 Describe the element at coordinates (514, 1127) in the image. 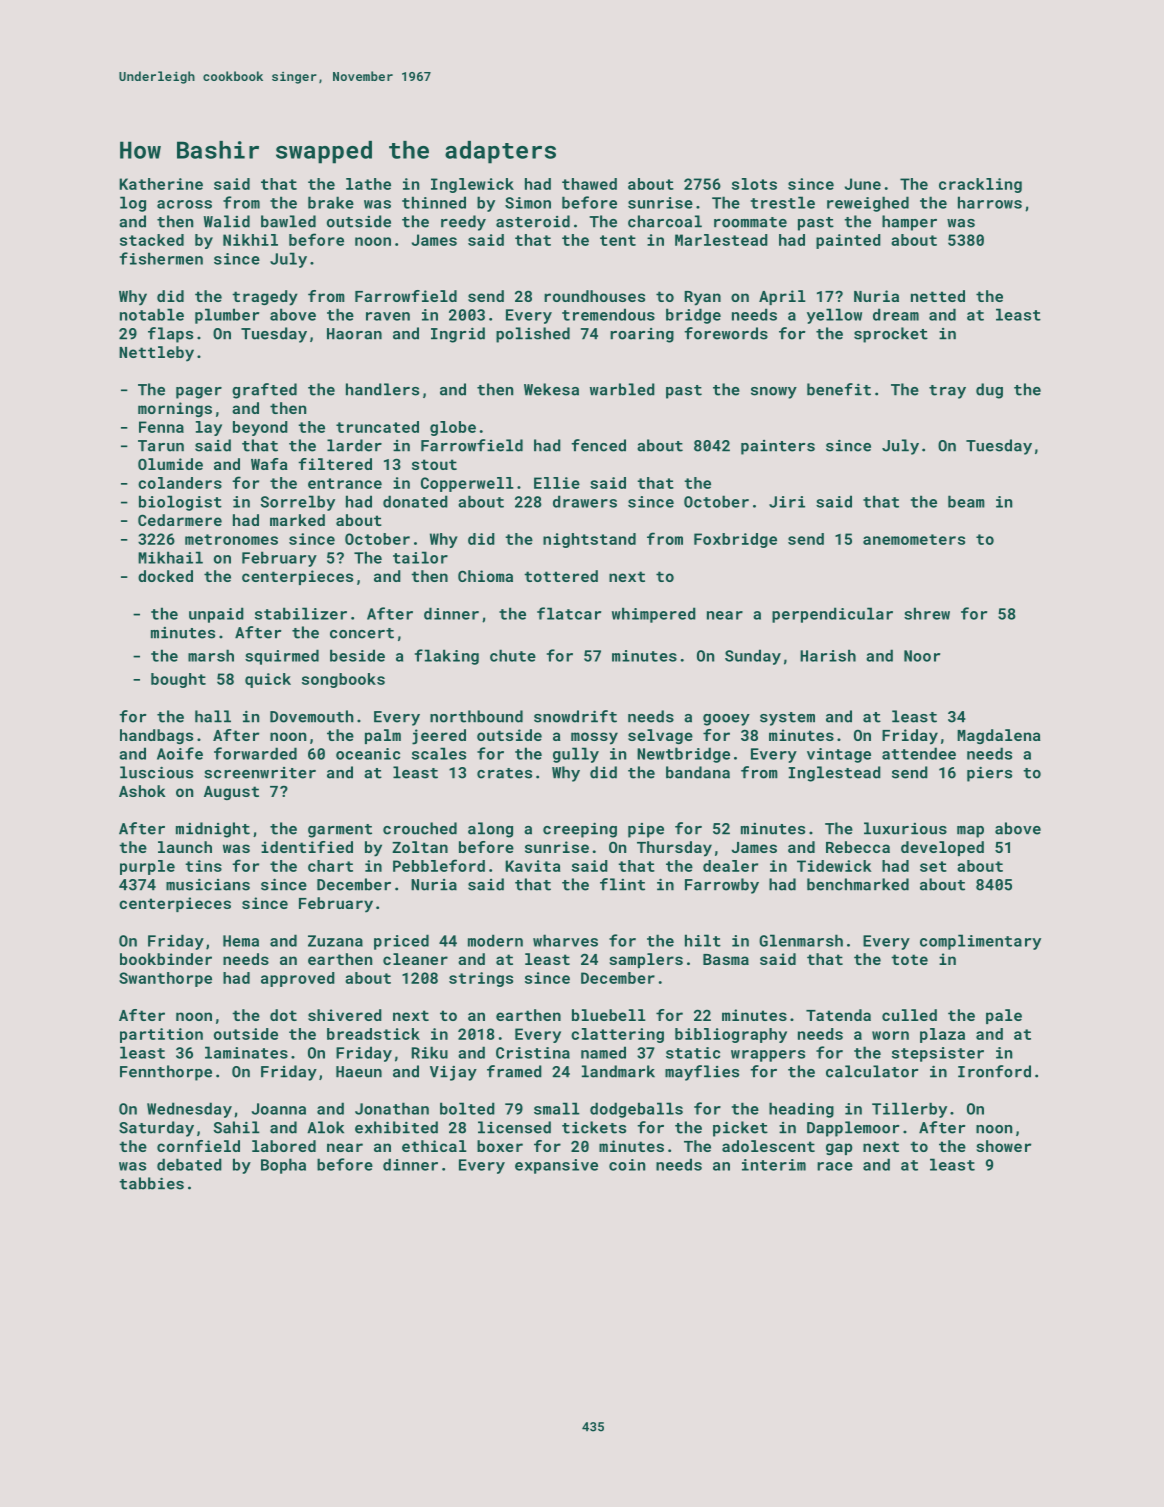

I see `licensed` at that location.
